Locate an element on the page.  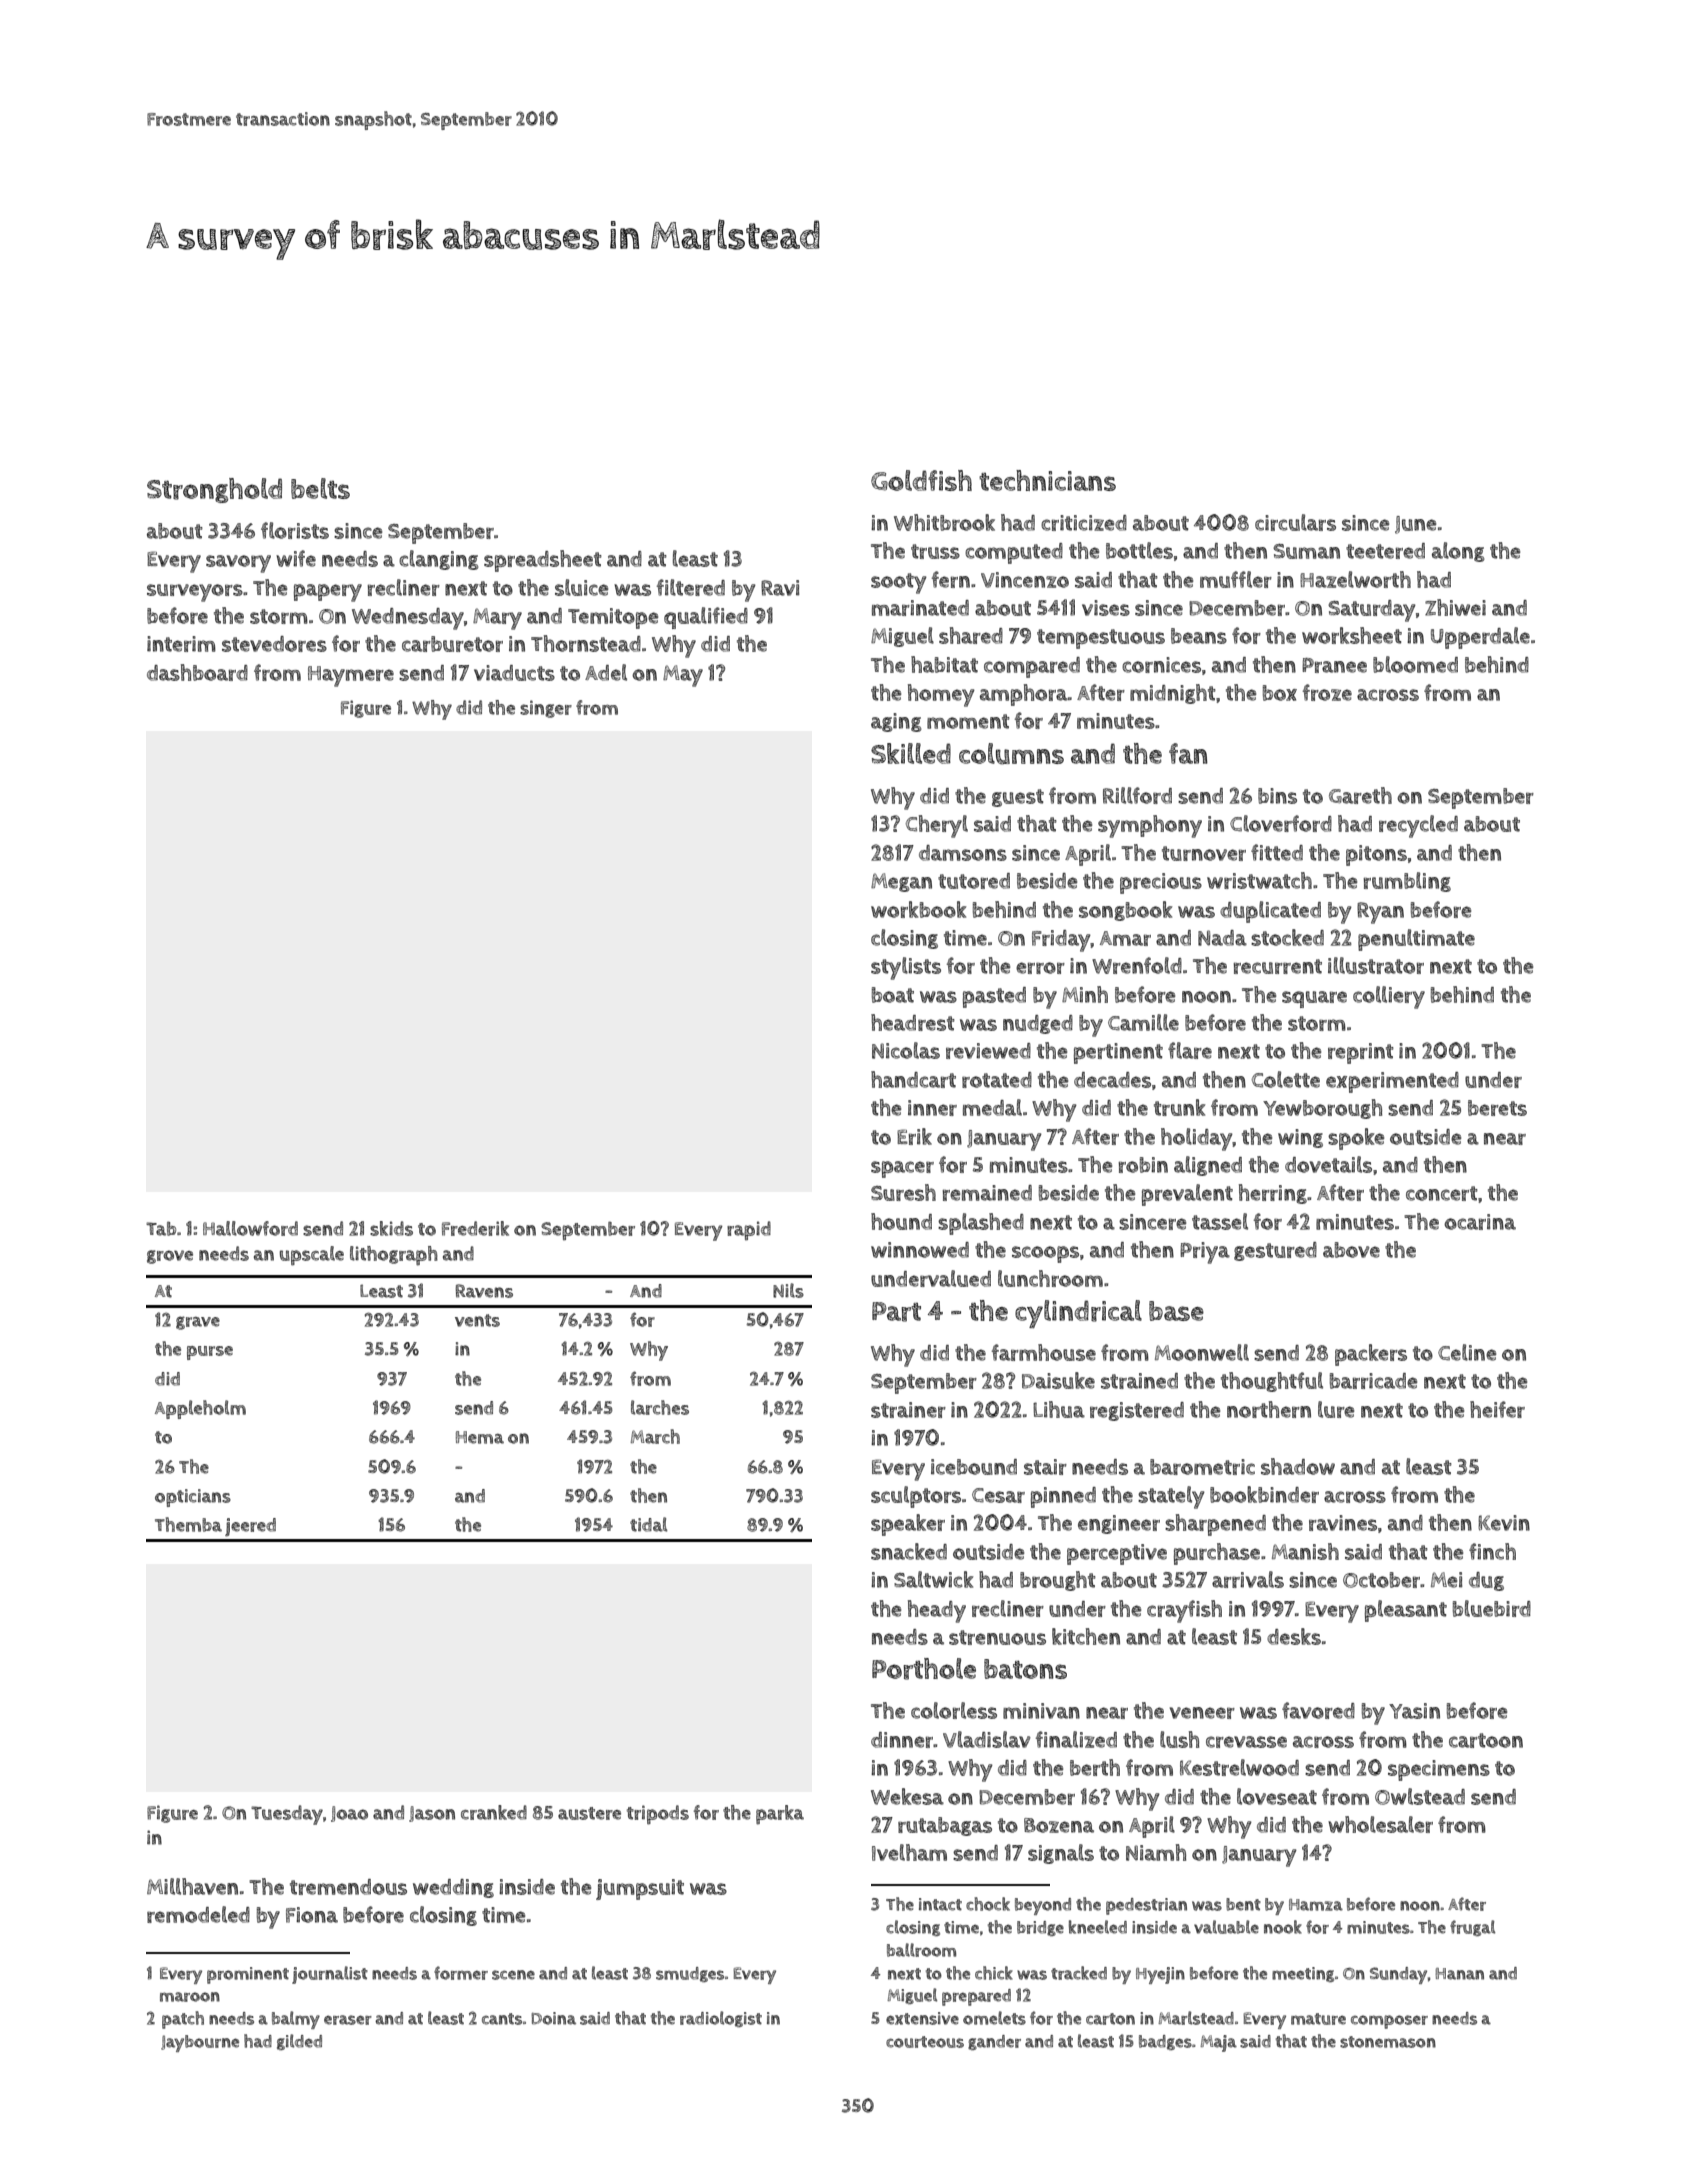
criticized is located at coordinates (1084, 523).
